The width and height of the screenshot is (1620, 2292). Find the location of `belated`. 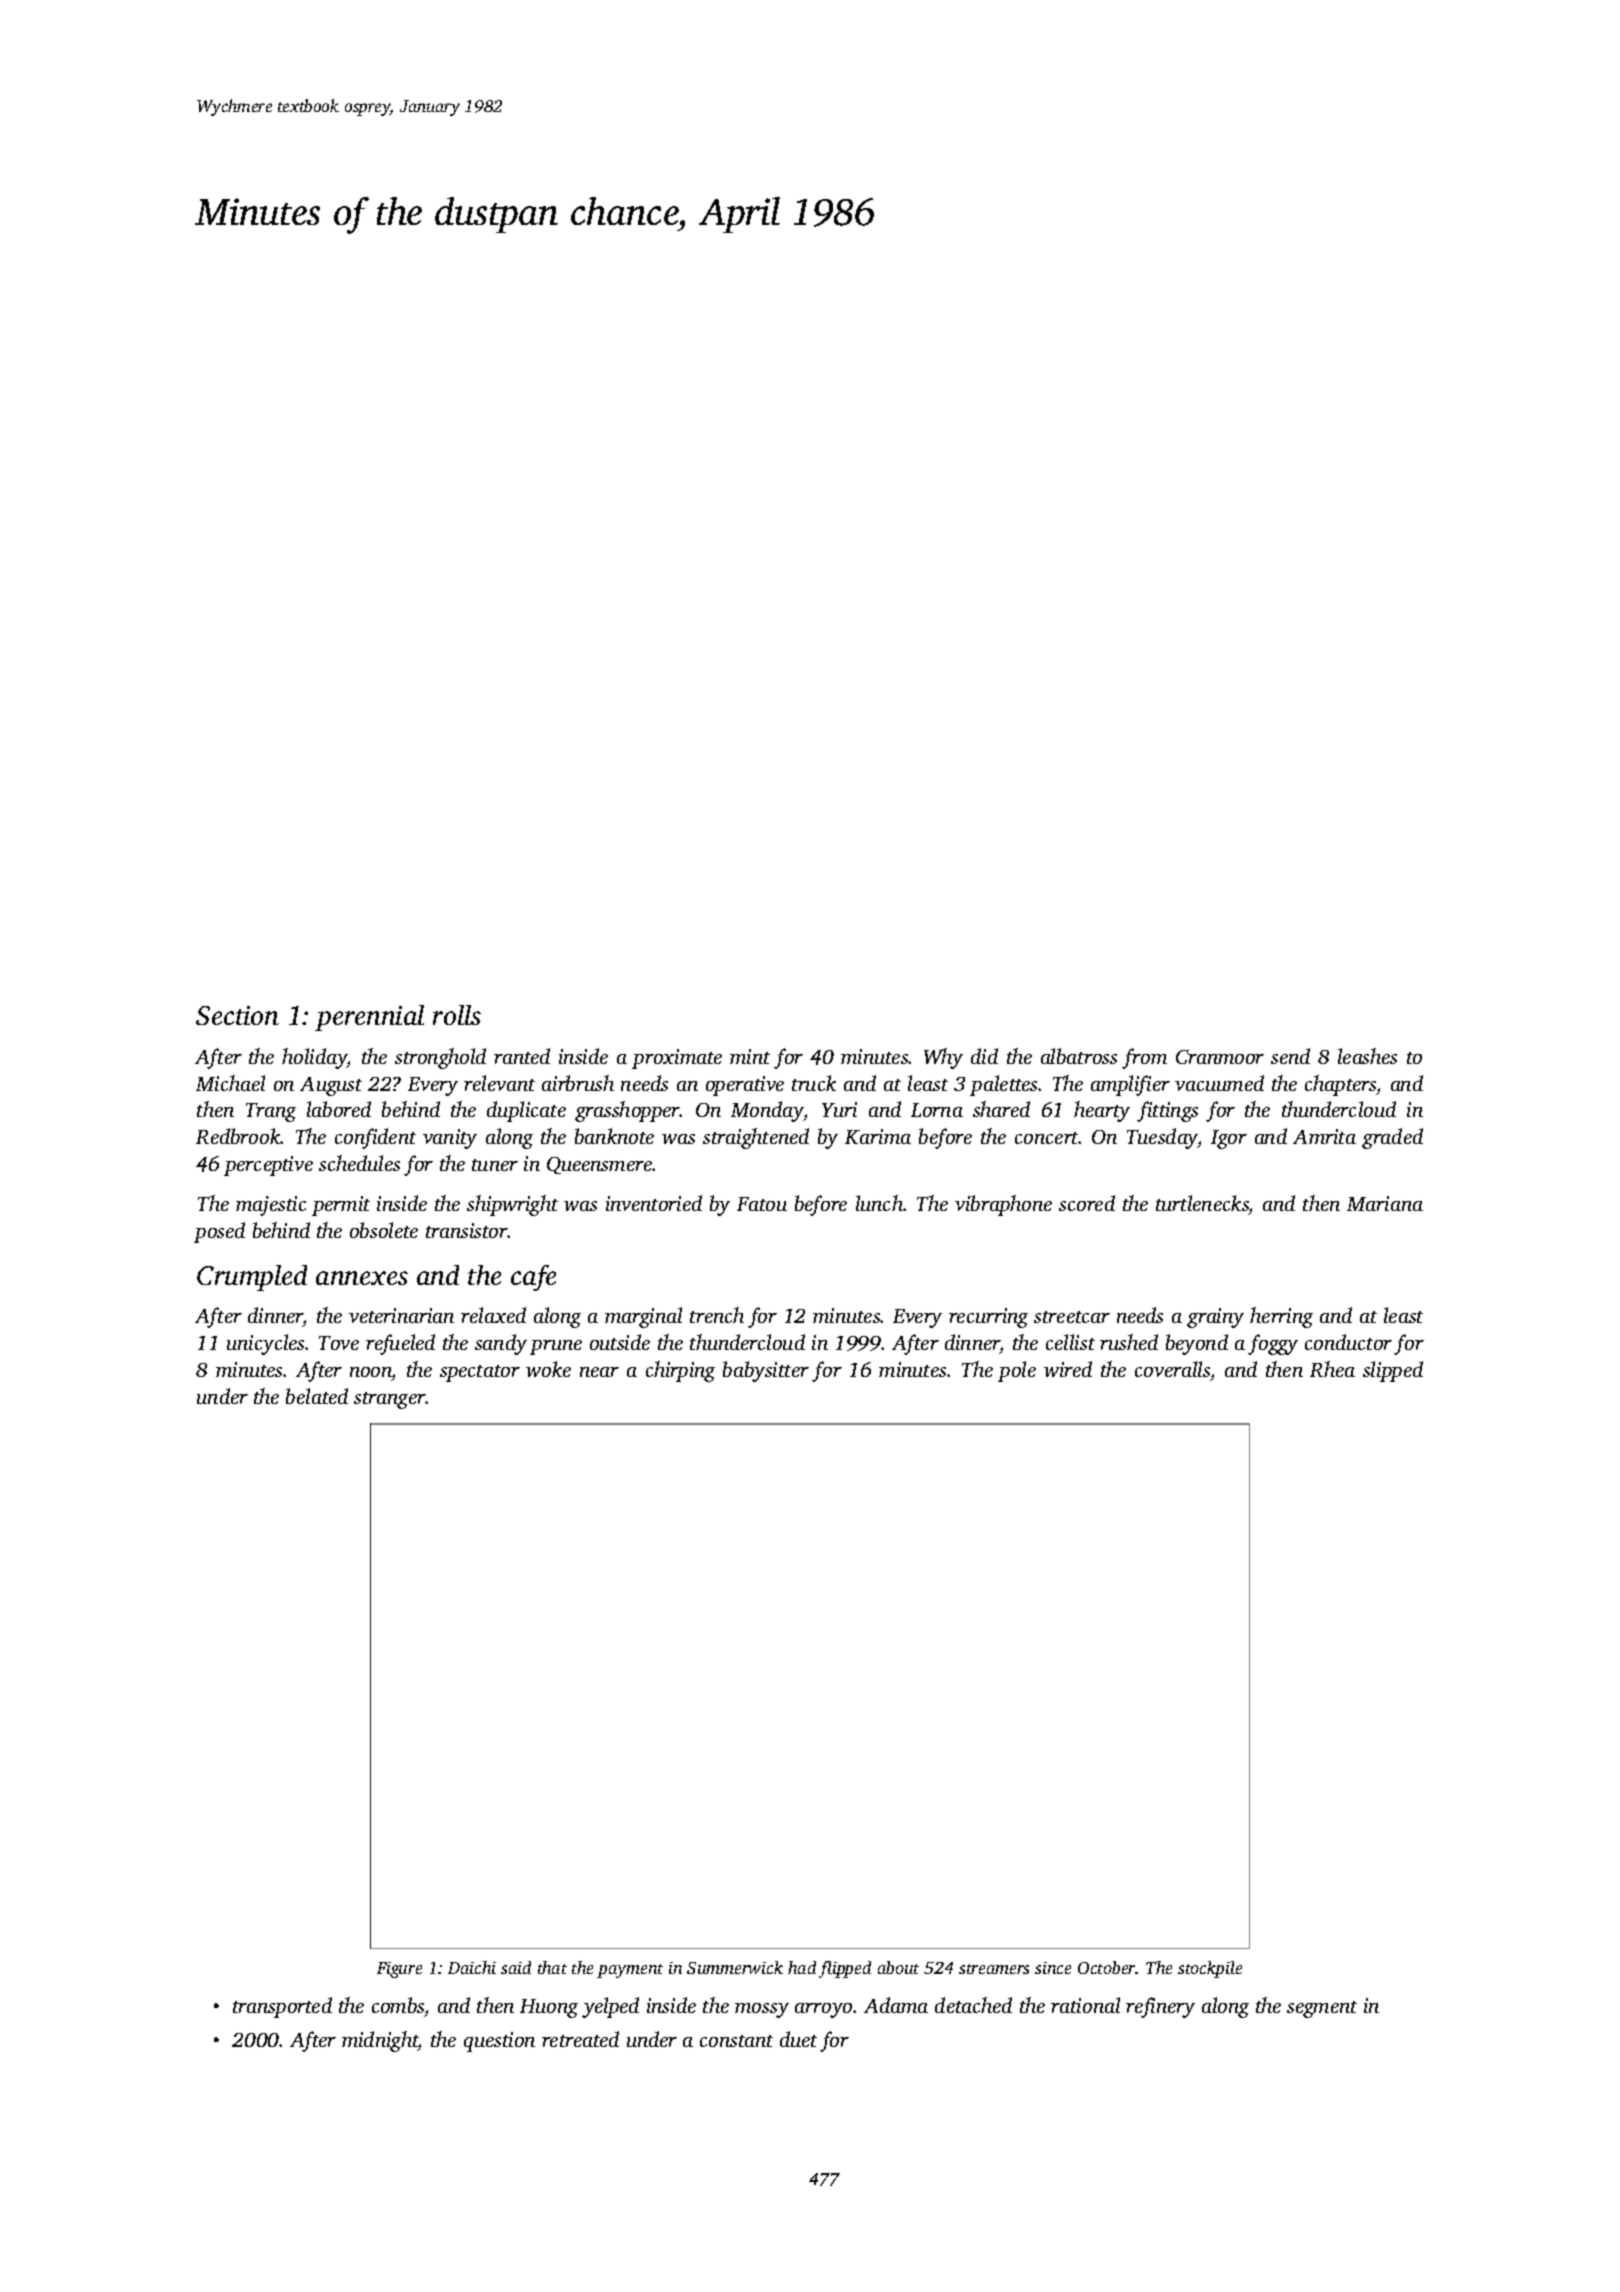

belated is located at coordinates (317, 1396).
